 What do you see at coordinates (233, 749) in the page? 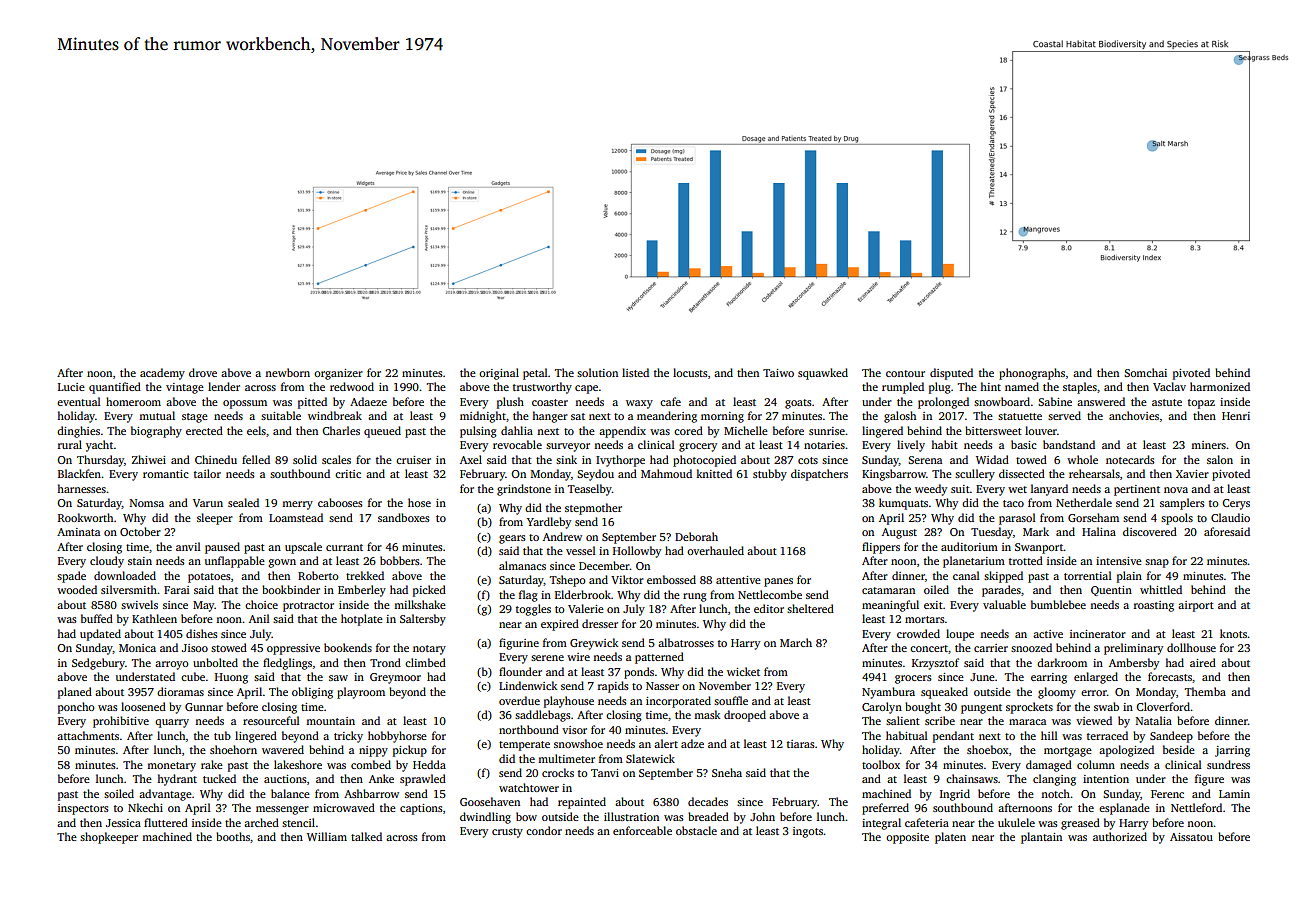
I see `shoehorn` at bounding box center [233, 749].
